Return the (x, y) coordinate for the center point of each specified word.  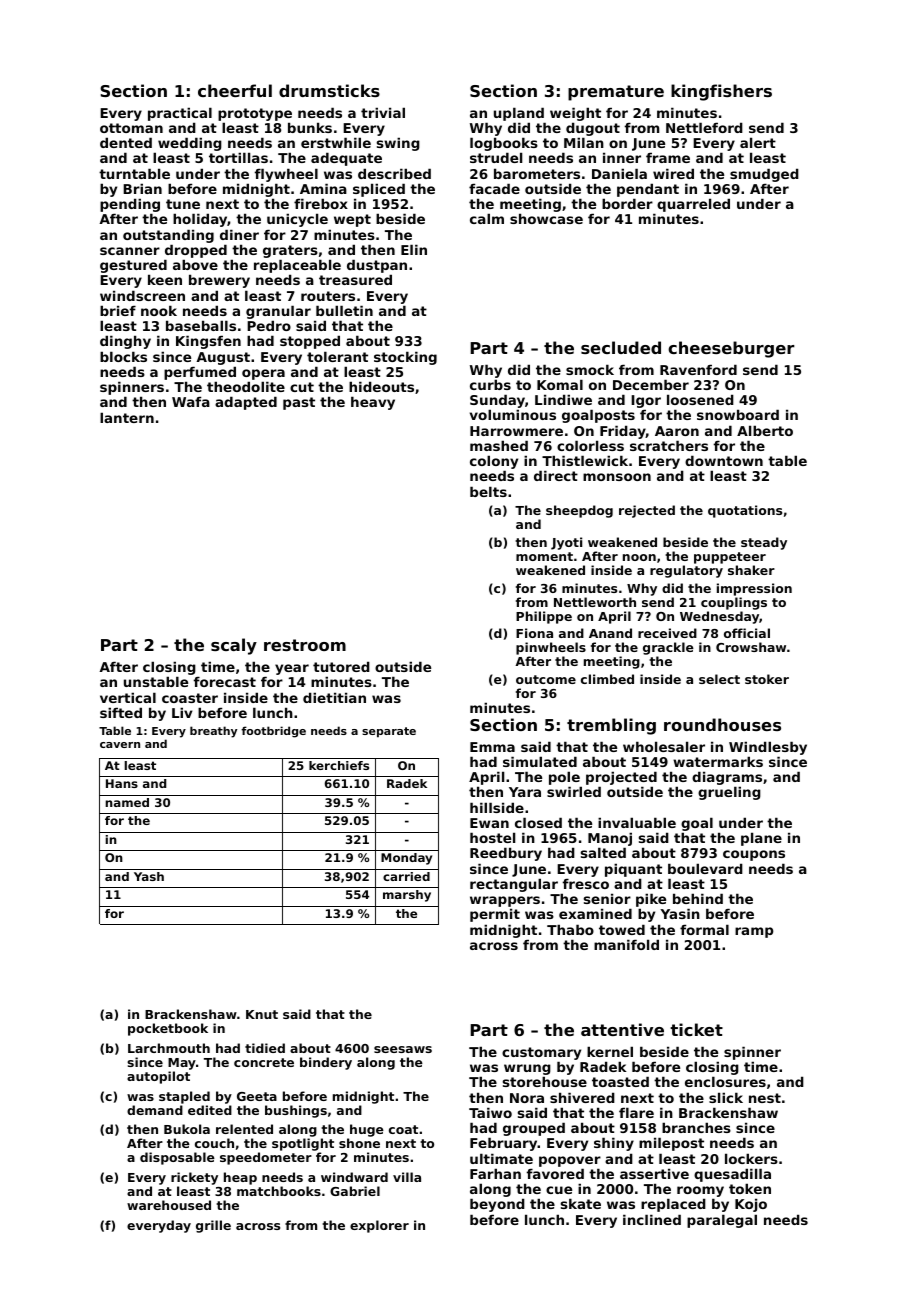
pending (130, 206)
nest (765, 1098)
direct (556, 475)
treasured (355, 279)
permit (495, 915)
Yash (149, 876)
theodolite (246, 386)
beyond (497, 1205)
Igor (646, 401)
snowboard (738, 414)
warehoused (169, 1205)
